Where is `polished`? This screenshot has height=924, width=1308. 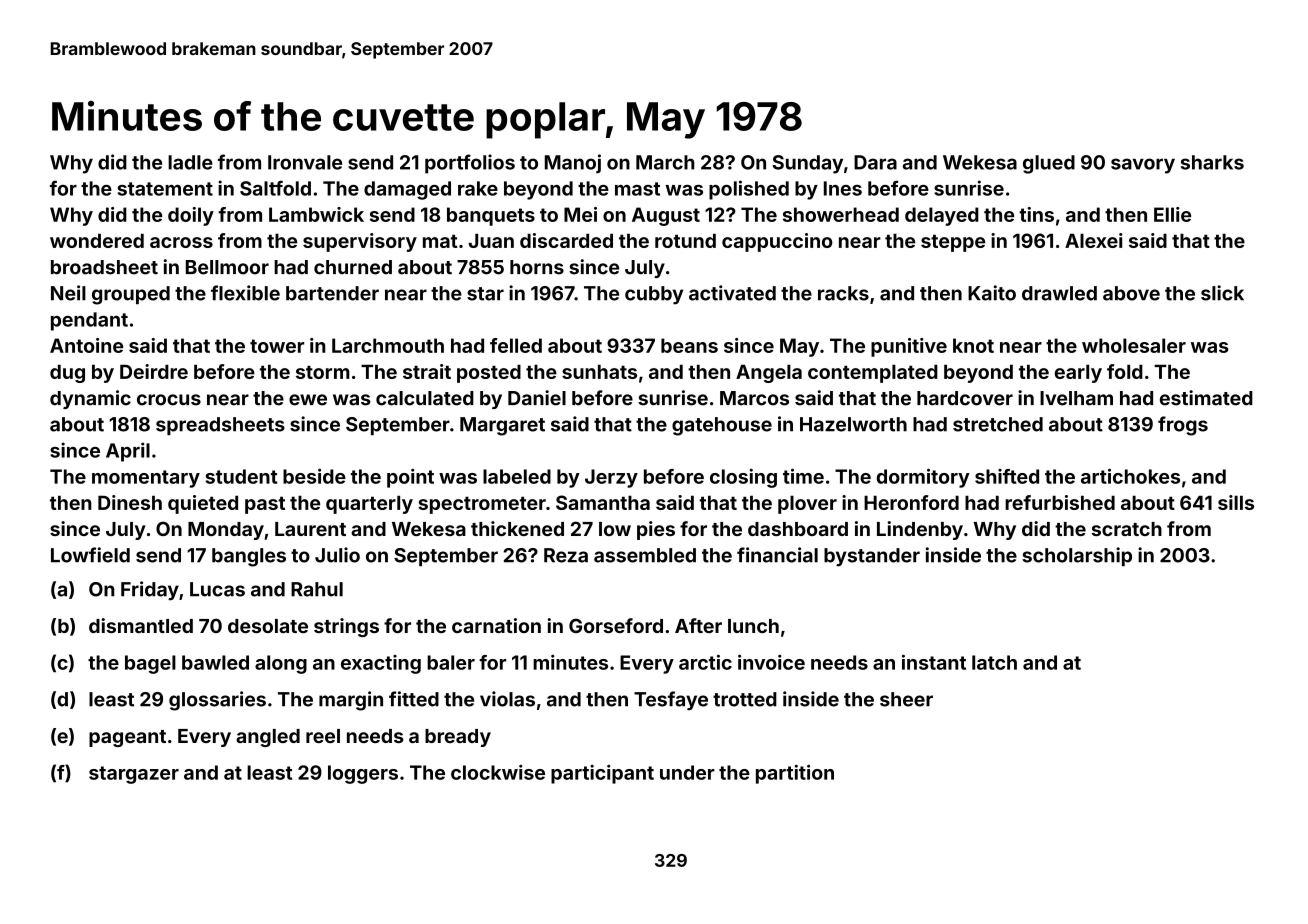
polished is located at coordinates (749, 190).
